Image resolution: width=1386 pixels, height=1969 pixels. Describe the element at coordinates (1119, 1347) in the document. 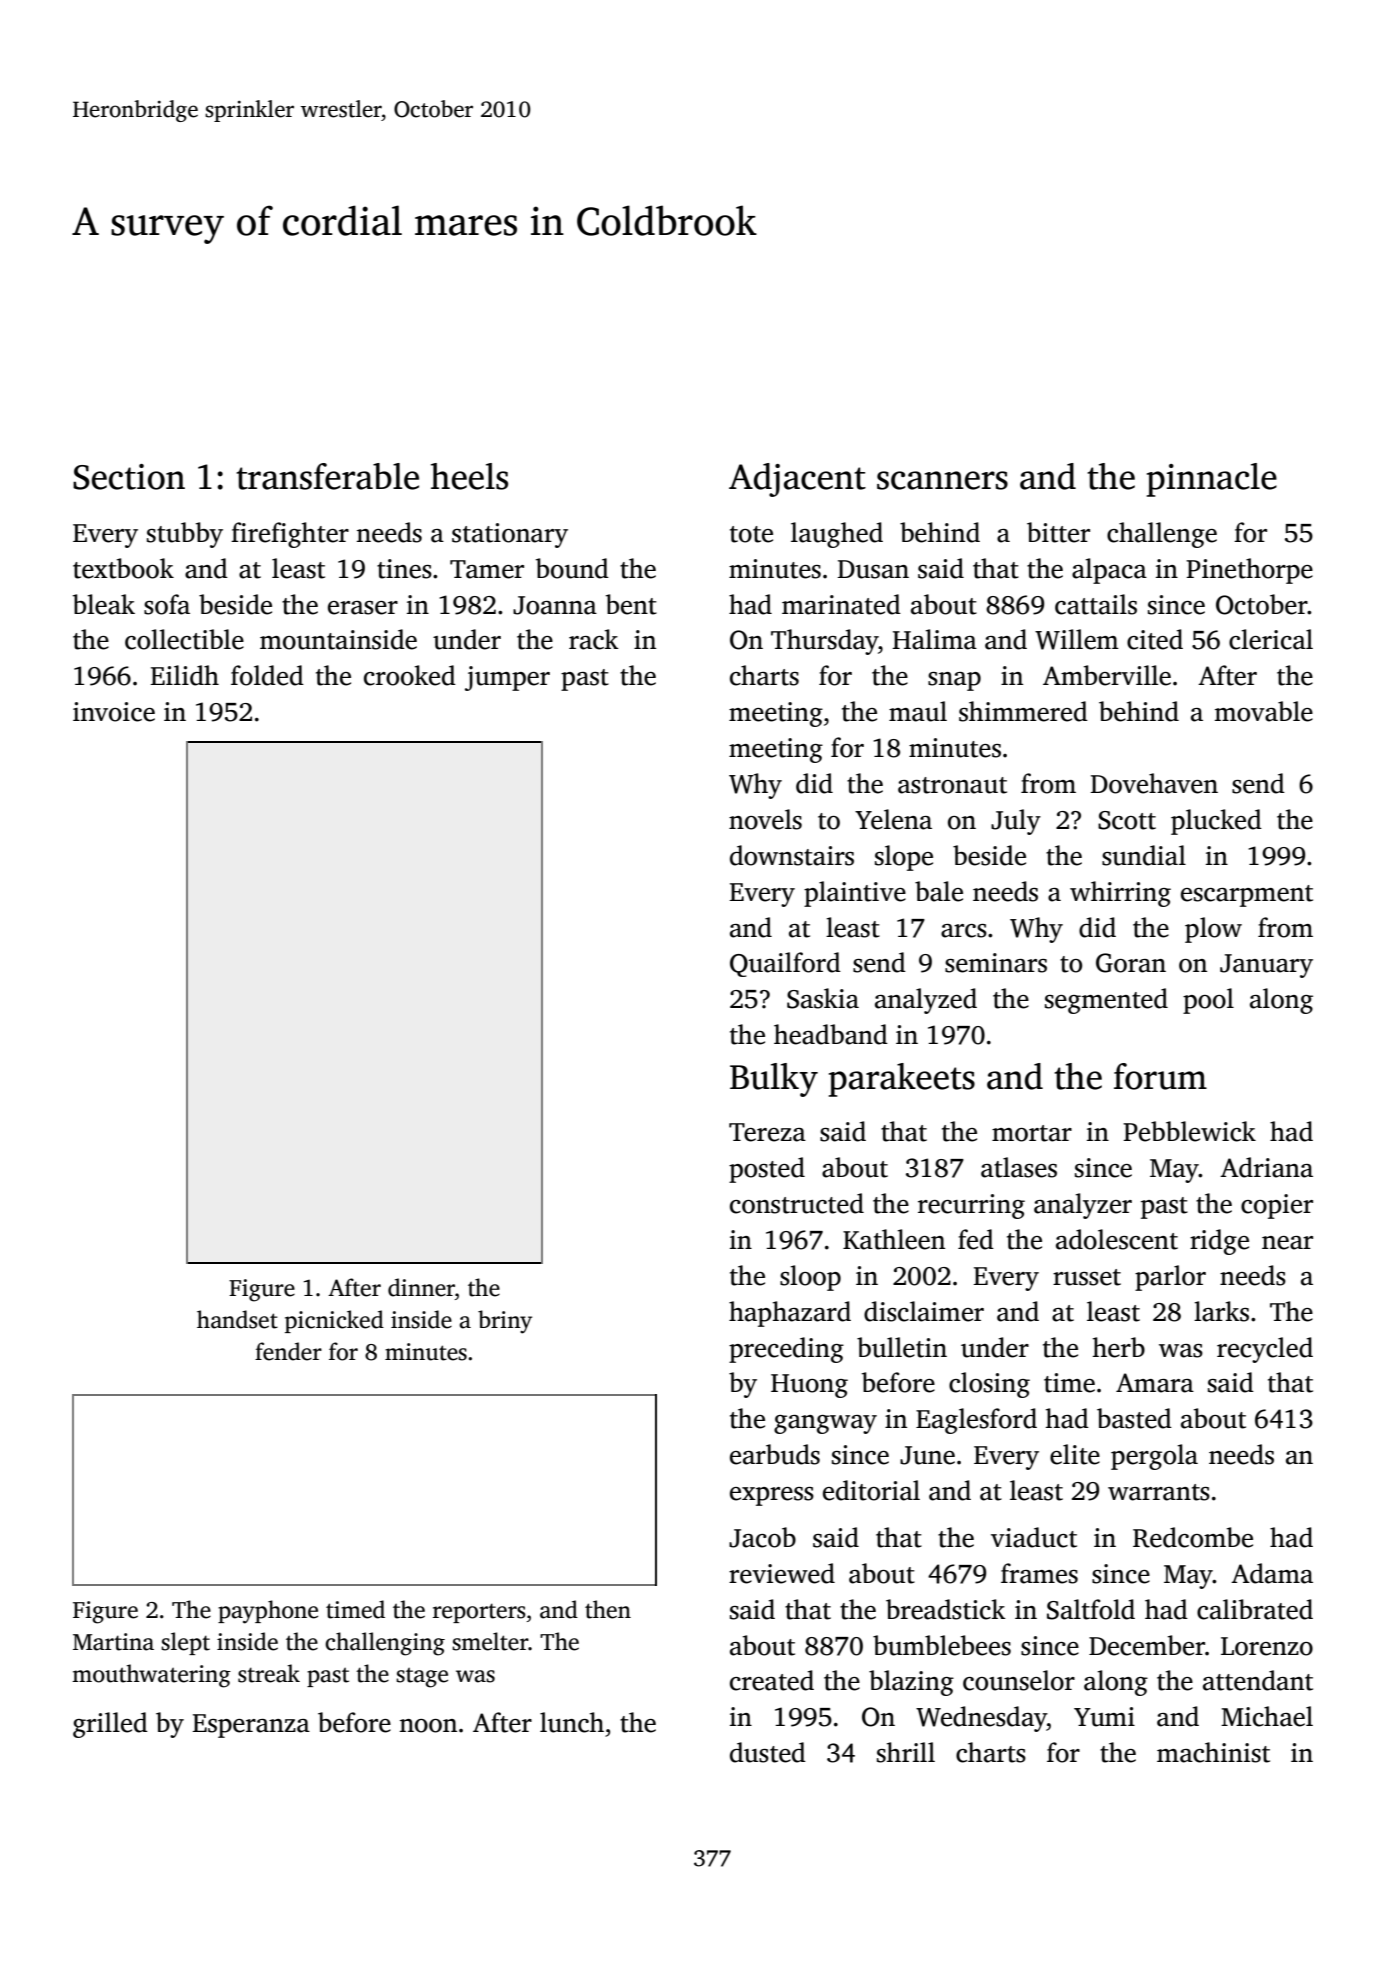

I see `herb` at that location.
